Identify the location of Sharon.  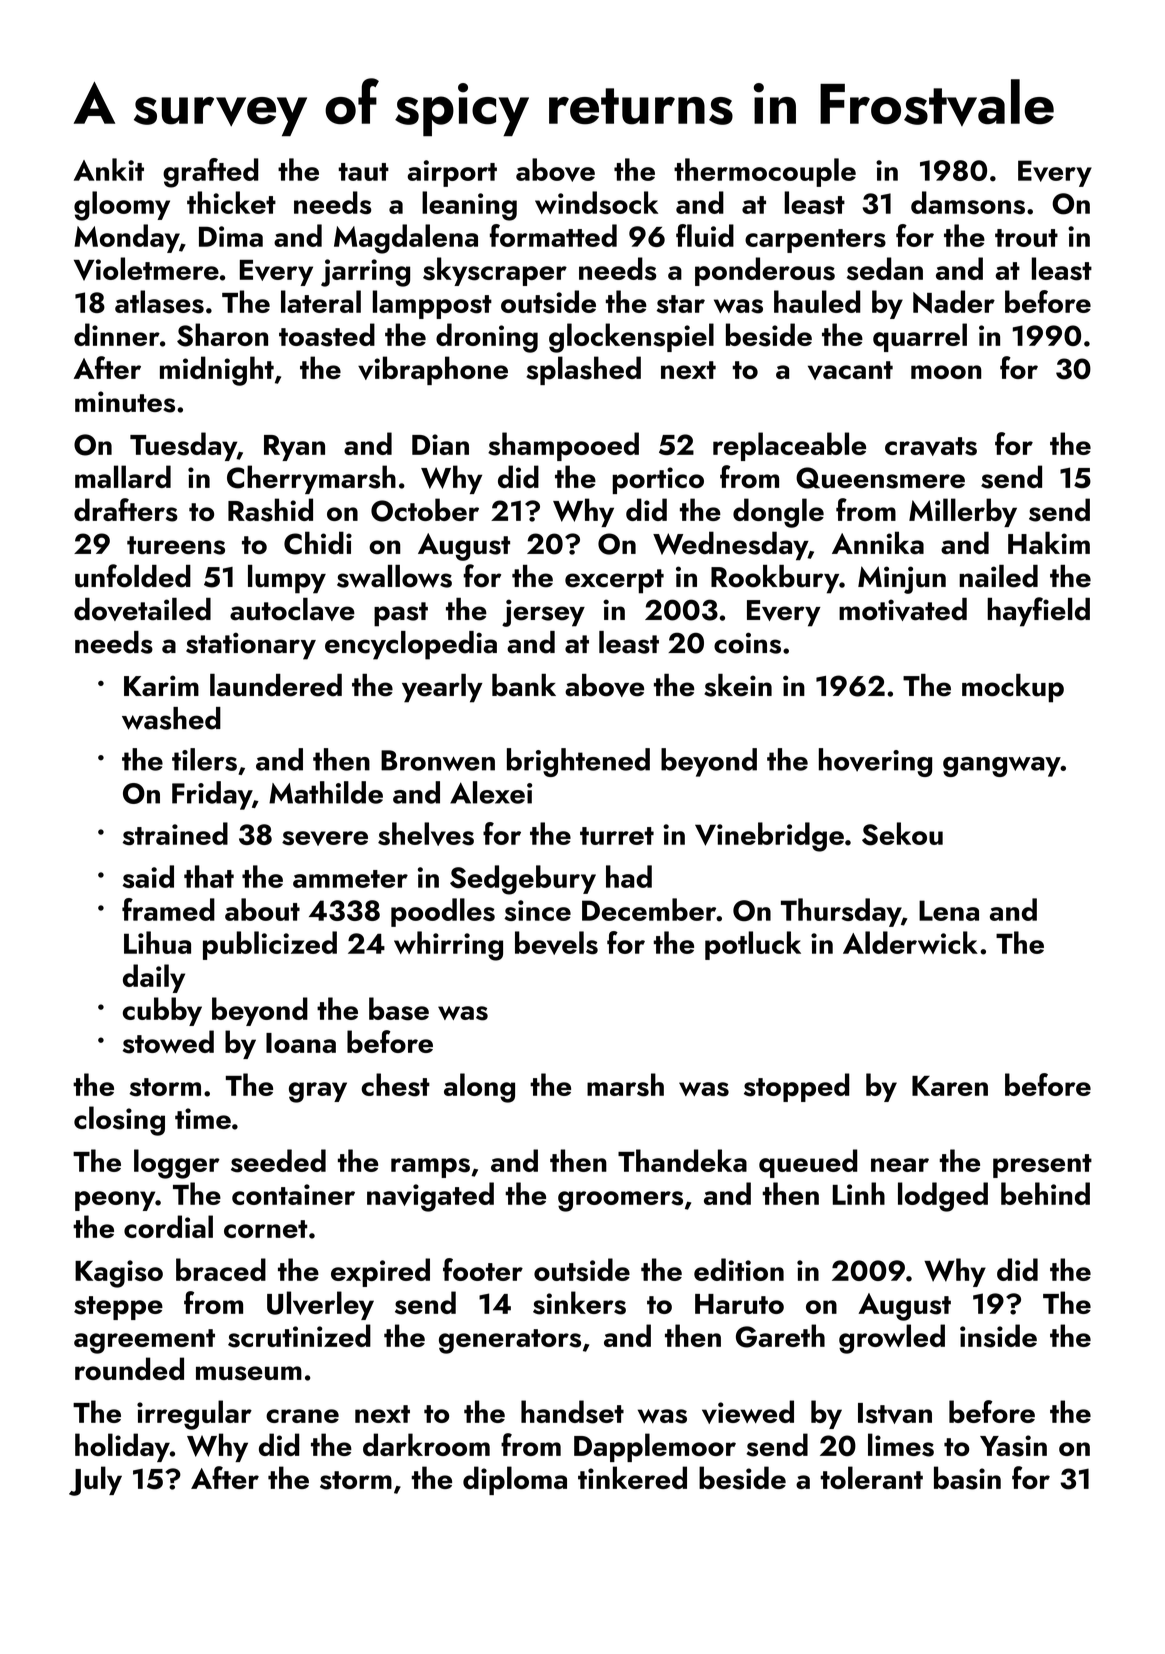
(222, 335).
